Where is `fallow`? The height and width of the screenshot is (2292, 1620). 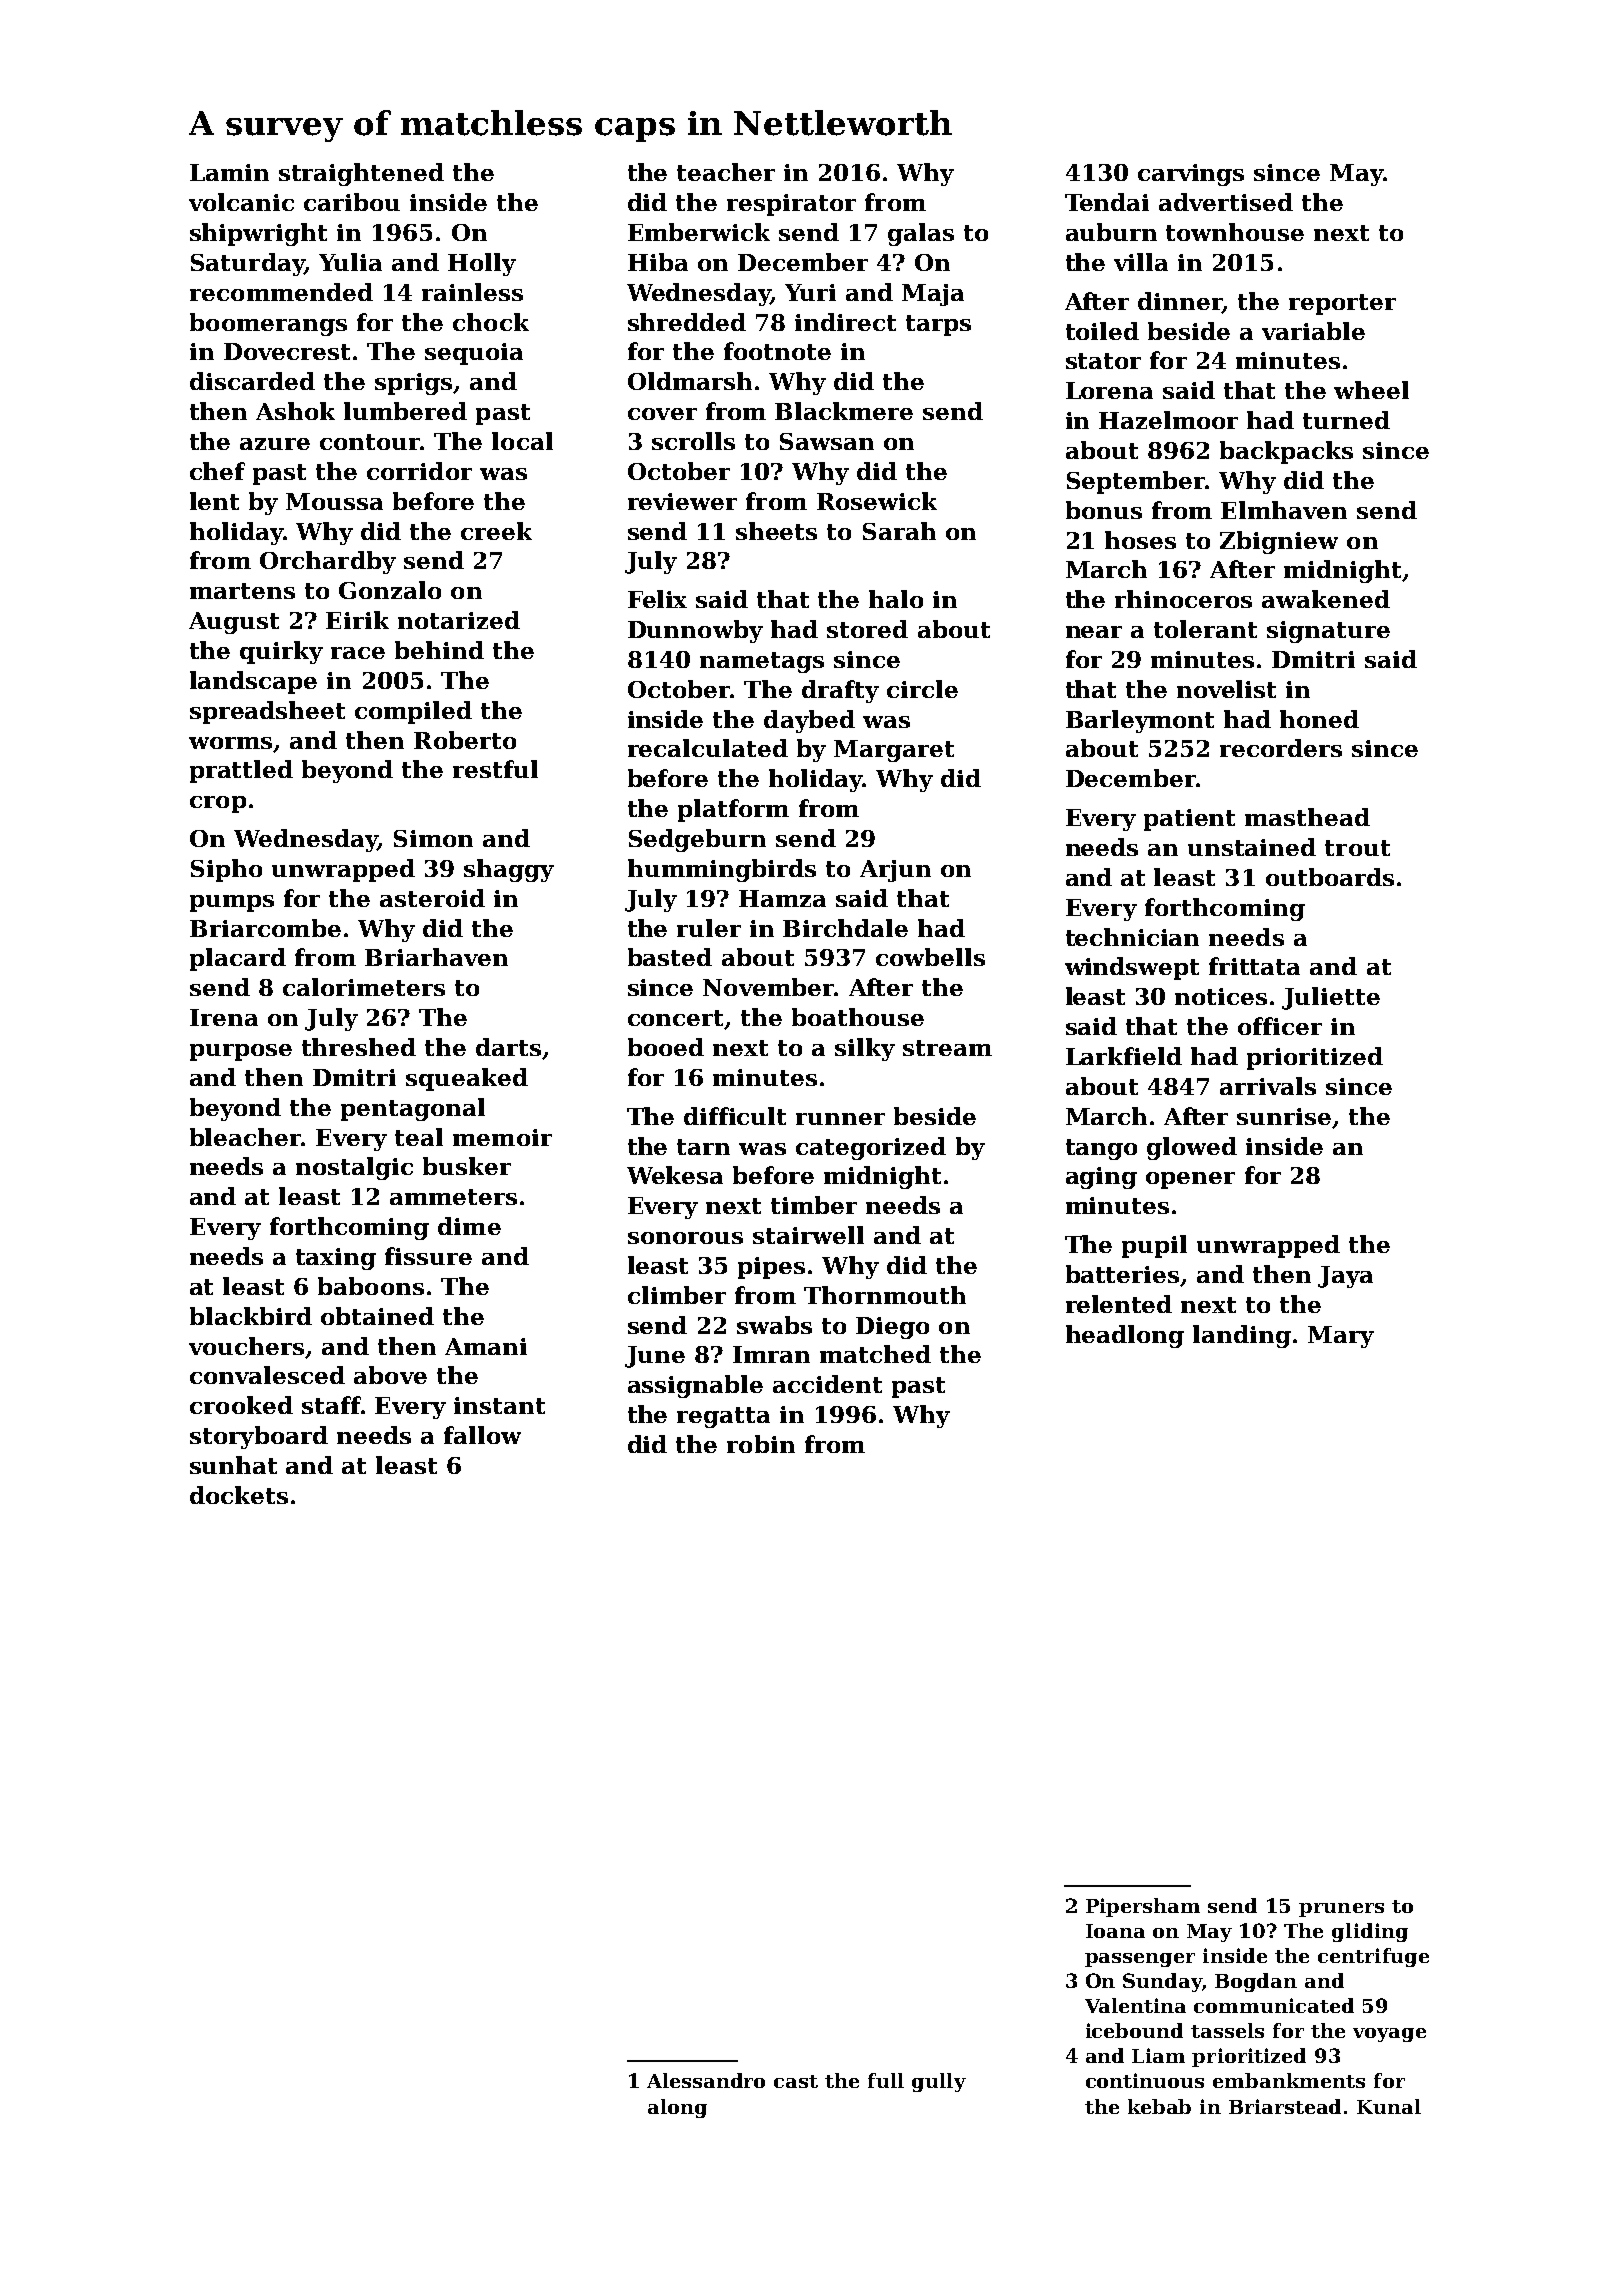
fallow is located at coordinates (482, 1435).
